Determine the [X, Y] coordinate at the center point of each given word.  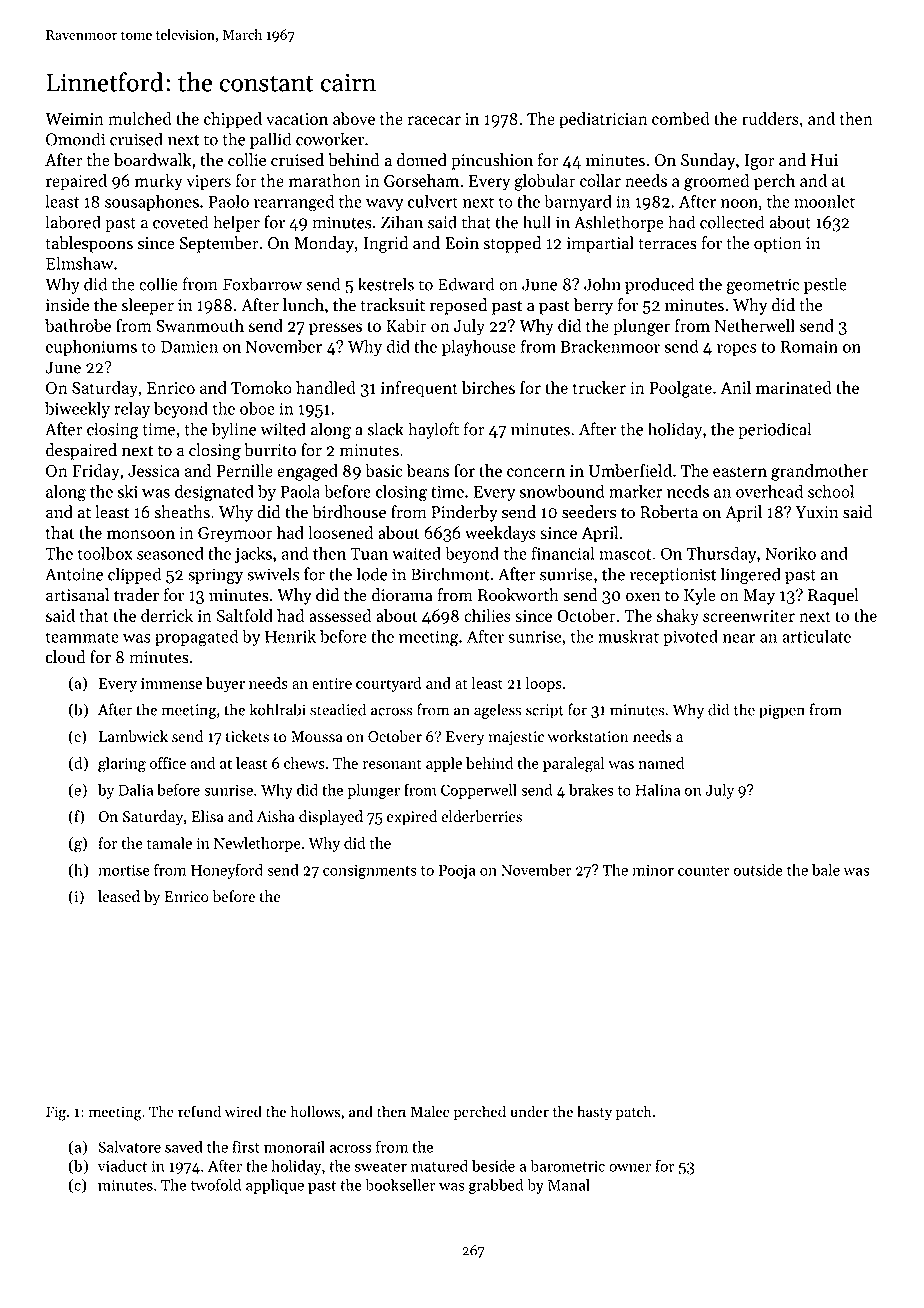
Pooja [457, 871]
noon [739, 203]
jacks [253, 555]
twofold [216, 1184]
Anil [735, 387]
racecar [434, 120]
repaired [76, 182]
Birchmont [450, 574]
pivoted [690, 638]
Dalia [136, 790]
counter [704, 871]
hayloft [433, 430]
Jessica [154, 471]
